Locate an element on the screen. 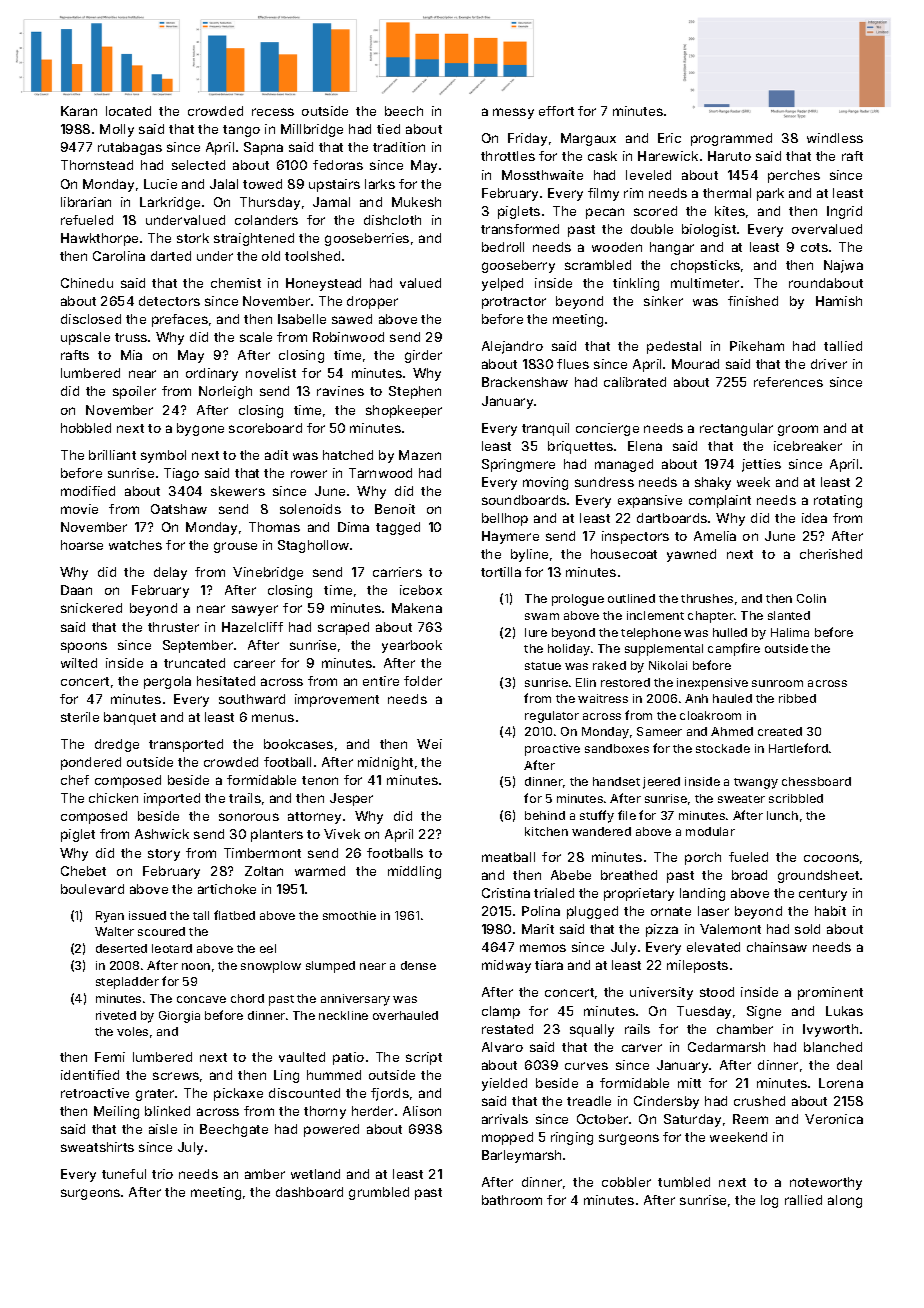 This screenshot has height=1308, width=924. clamp is located at coordinates (501, 1012).
